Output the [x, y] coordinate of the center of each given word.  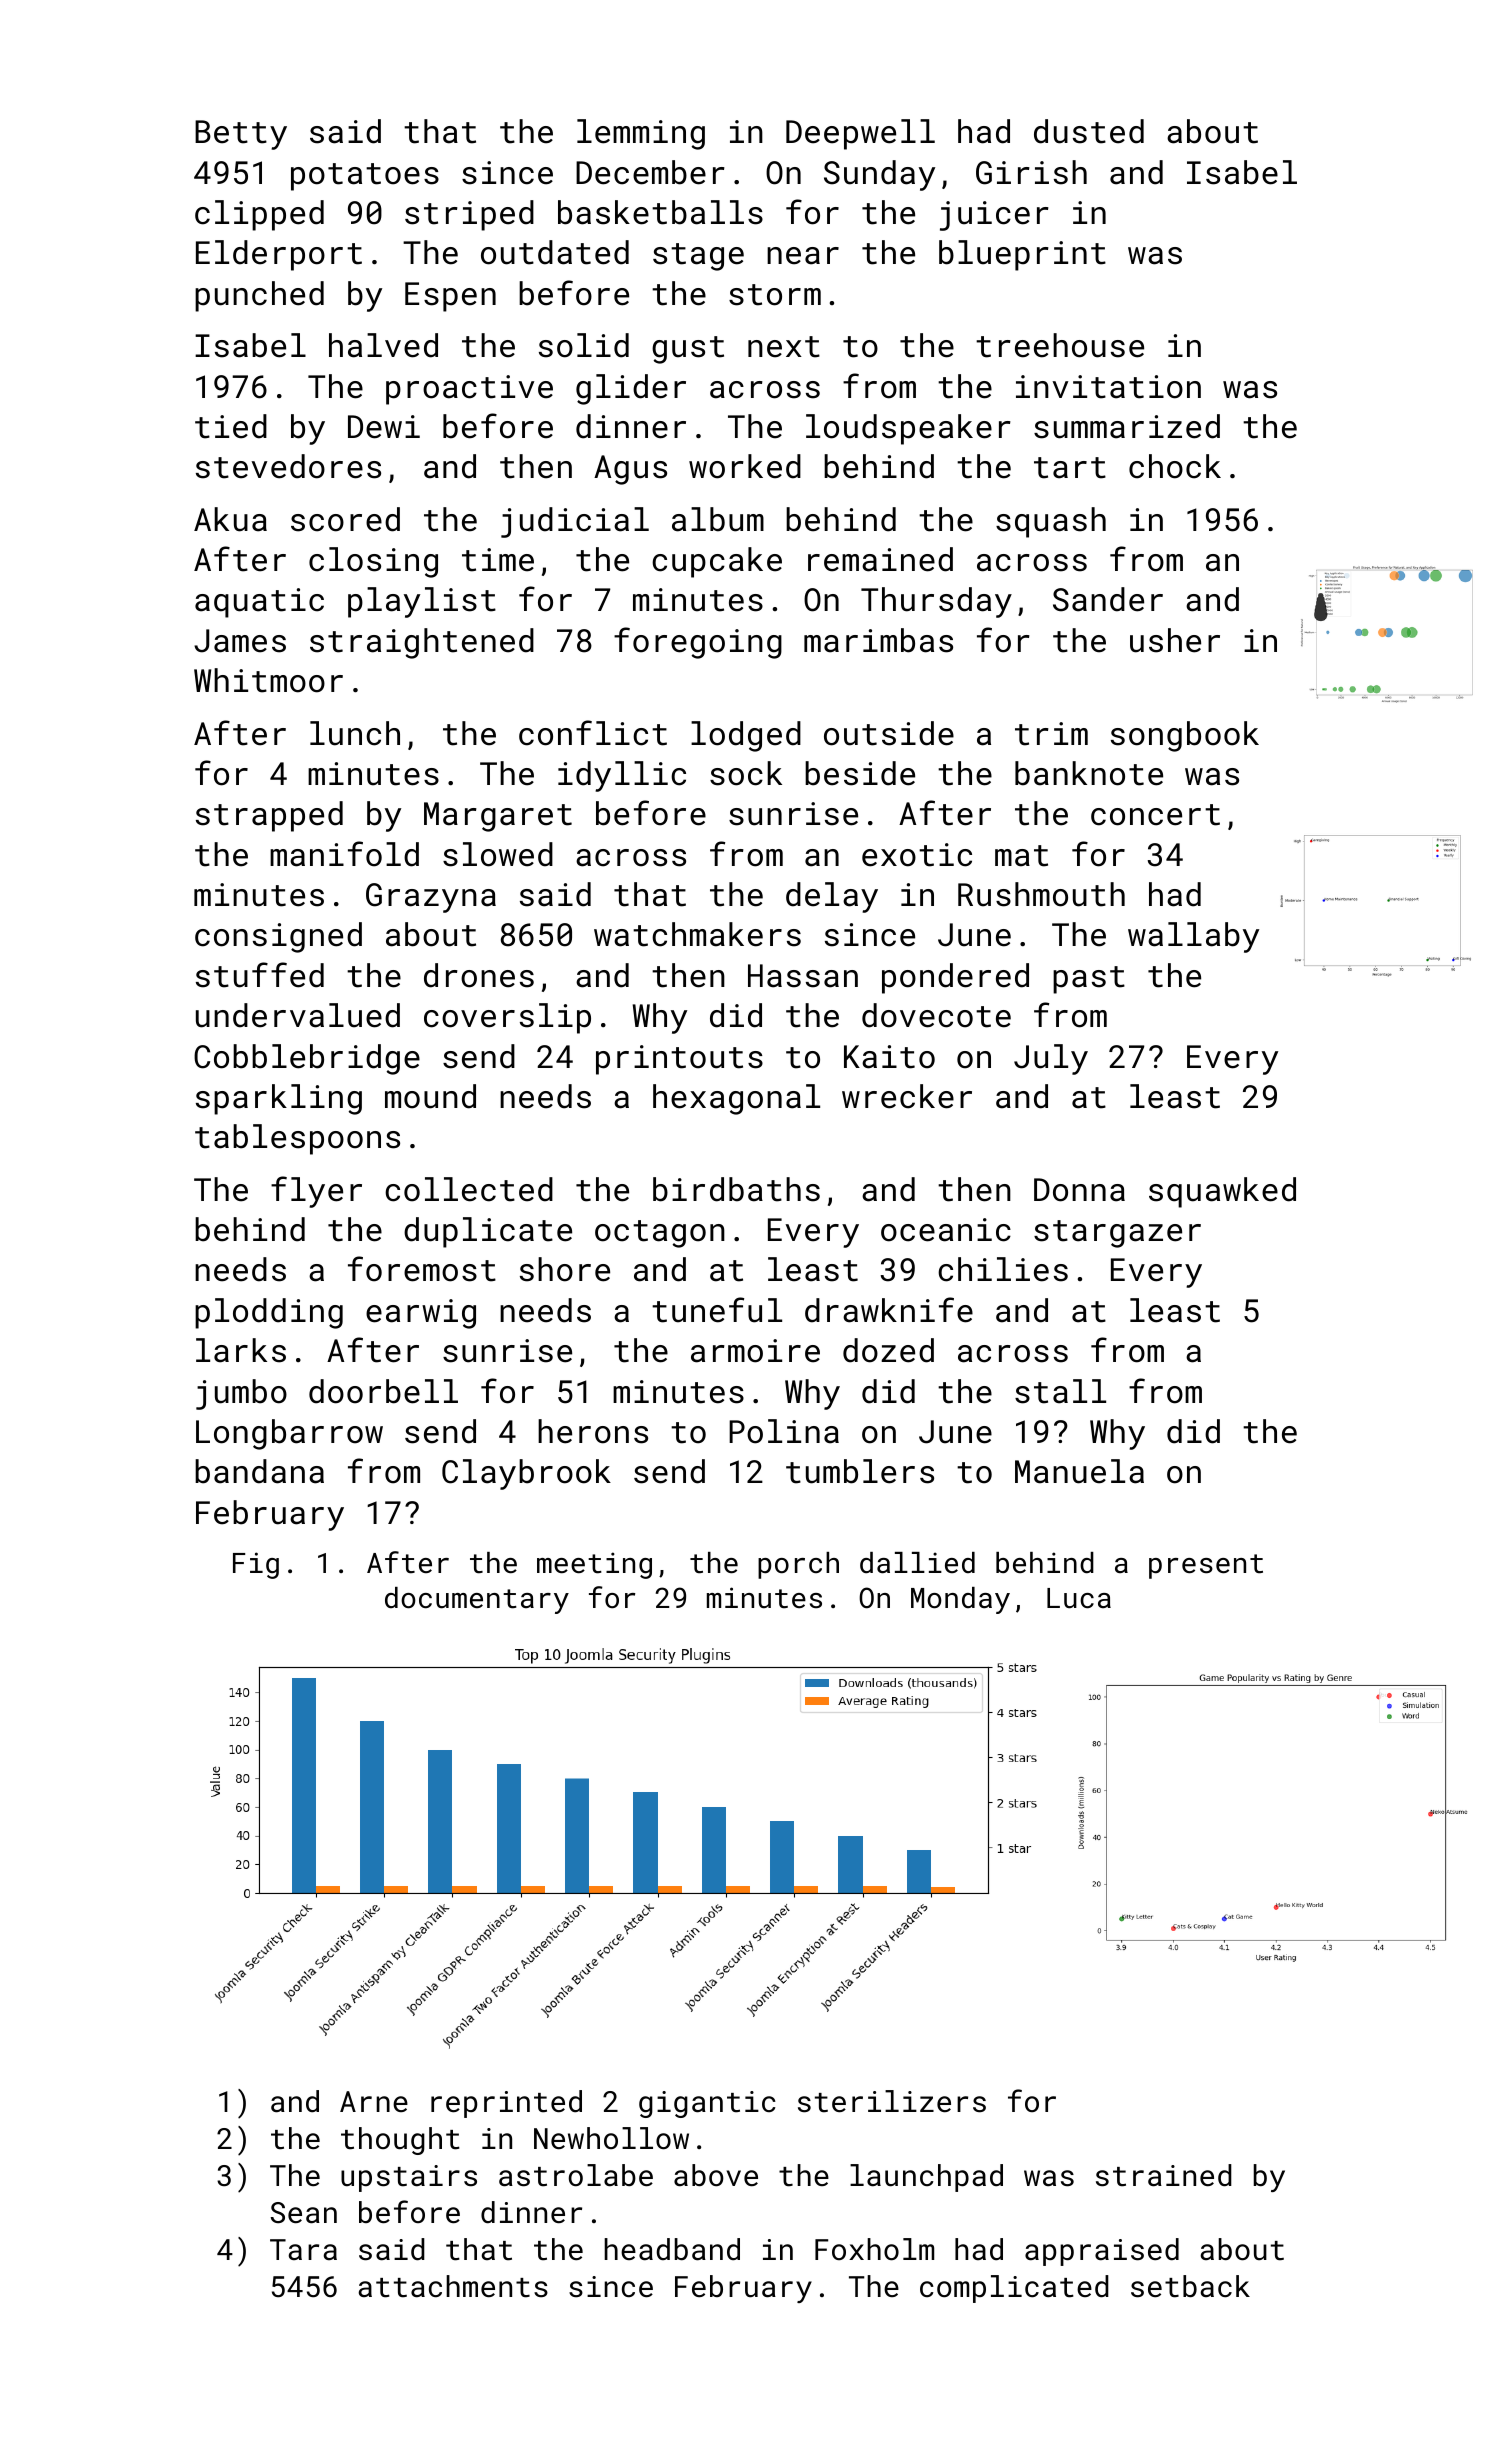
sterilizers [892, 2101]
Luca [1079, 1598]
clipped [259, 215]
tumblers [860, 1471]
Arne [374, 2101]
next [784, 347]
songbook [1185, 736]
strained [1164, 2175]
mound [430, 1096]
